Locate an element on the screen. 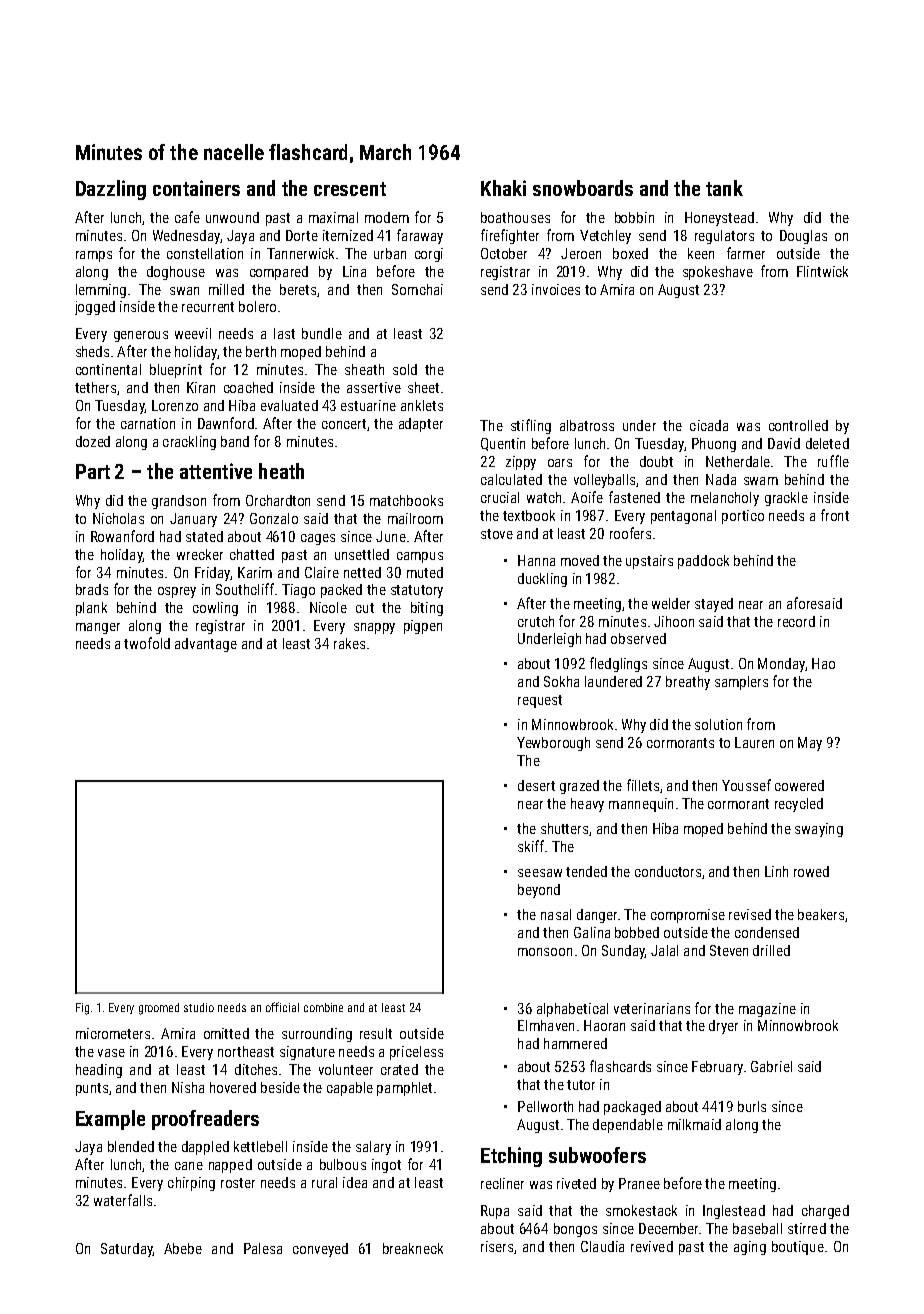 The image size is (924, 1314). skiff is located at coordinates (531, 846).
